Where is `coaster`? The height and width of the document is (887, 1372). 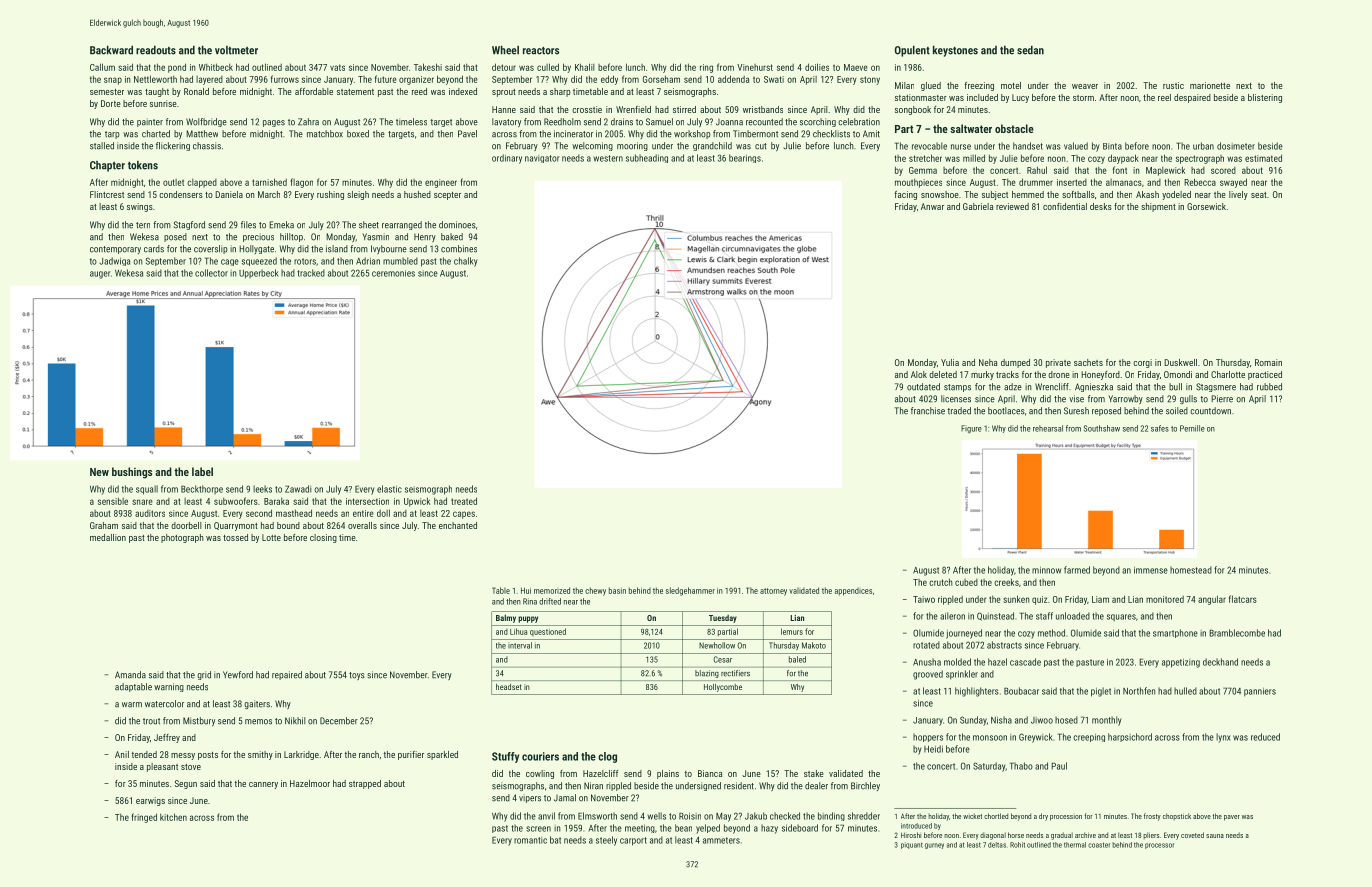 coaster is located at coordinates (1099, 845).
